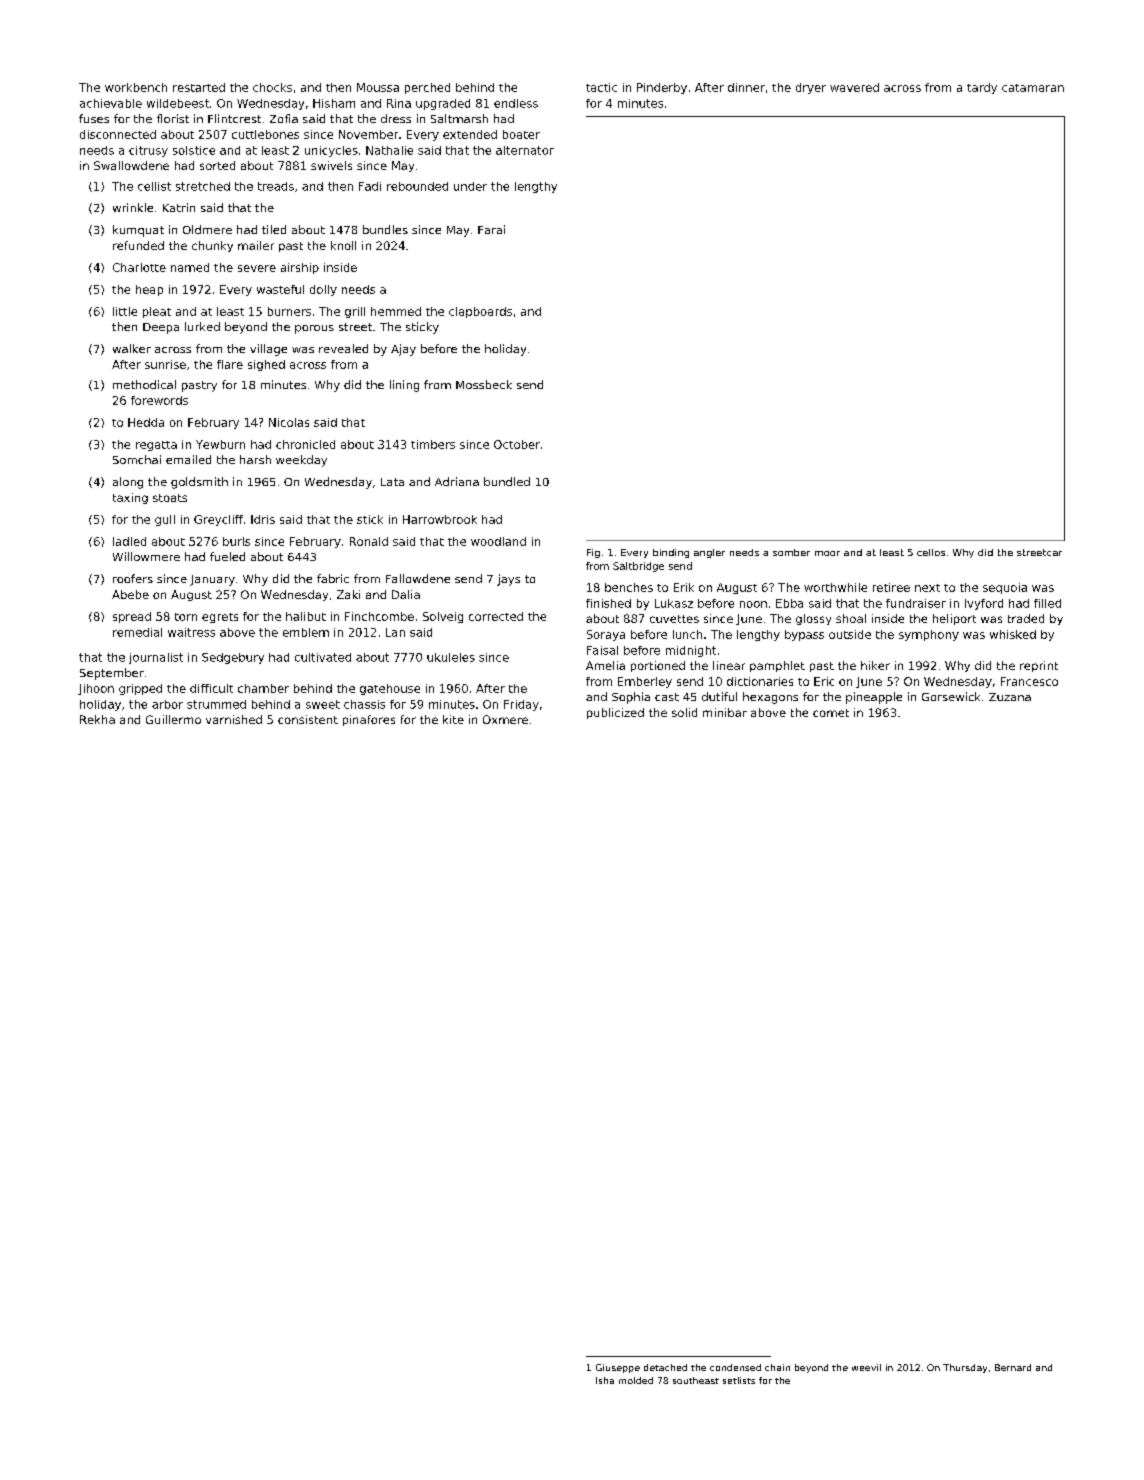 This image has height=1480, width=1144. Describe the element at coordinates (665, 1367) in the image. I see `detached` at that location.
